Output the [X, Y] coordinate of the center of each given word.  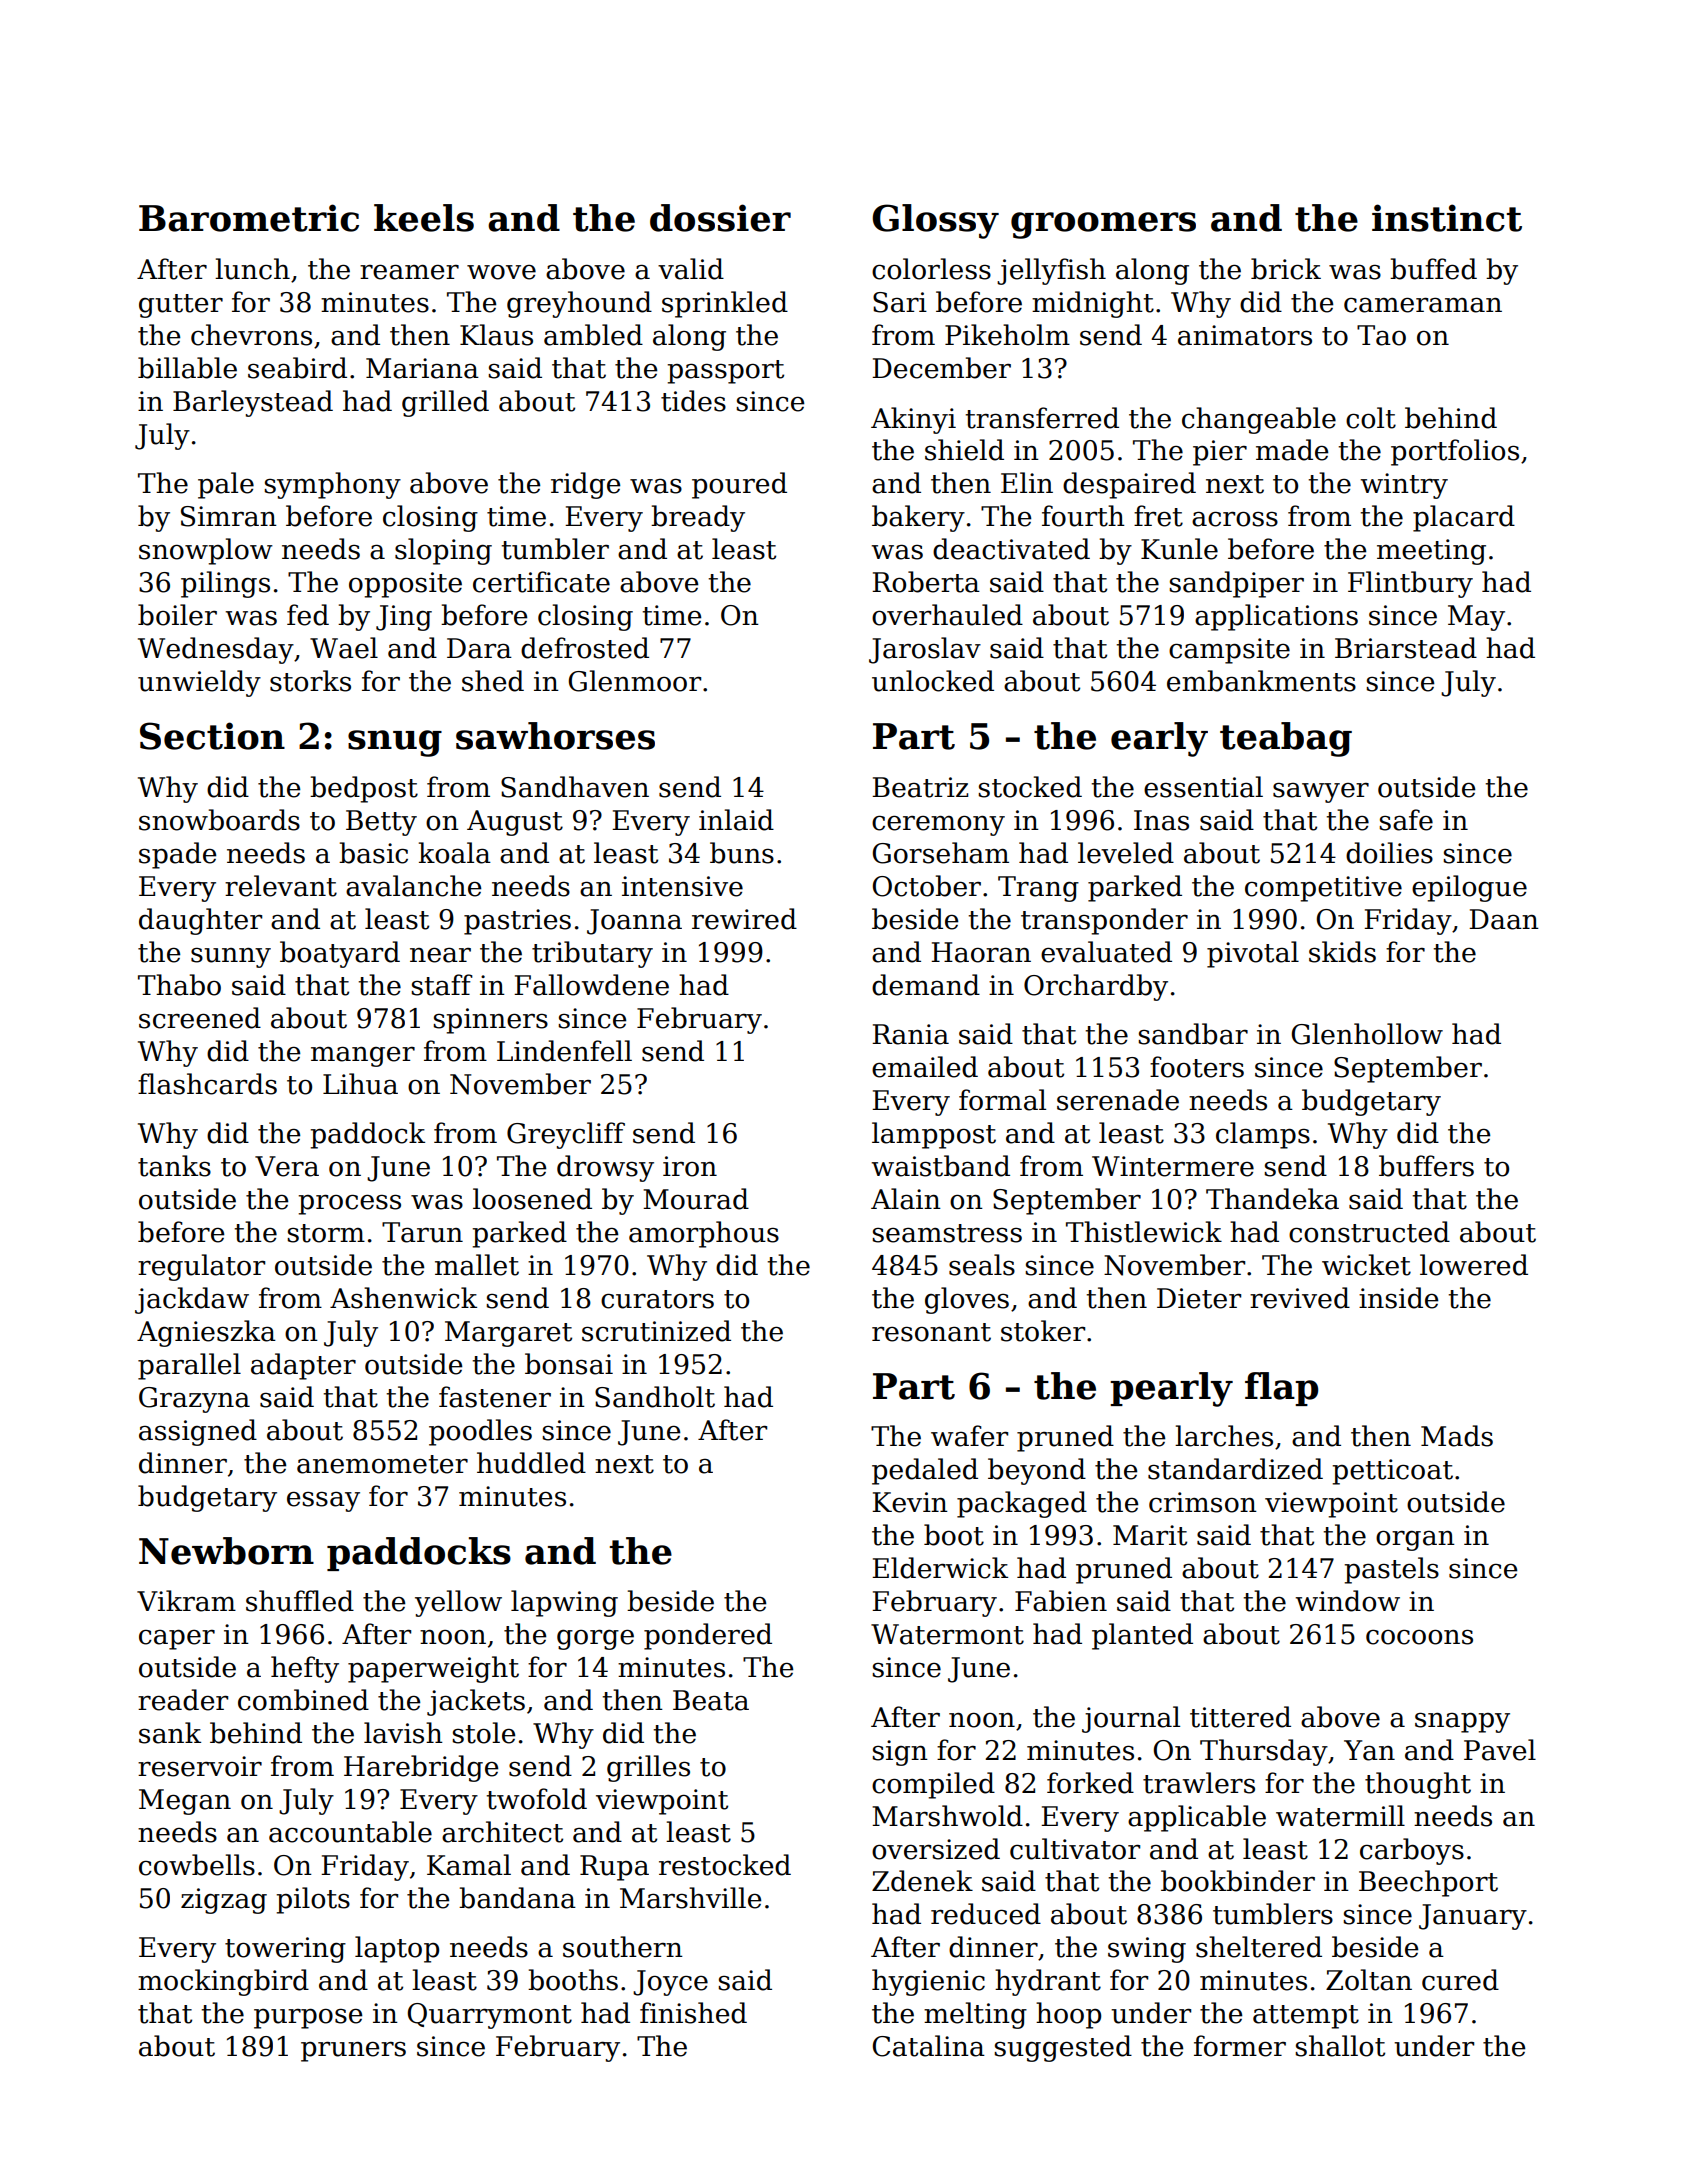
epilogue [1469, 888]
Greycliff [566, 1135]
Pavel [1500, 1750]
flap [1281, 1389]
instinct [1447, 218]
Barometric [249, 218]
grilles [648, 1768]
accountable [350, 1832]
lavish [403, 1733]
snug [395, 743]
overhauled [947, 615]
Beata [711, 1700]
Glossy [935, 221]
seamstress [947, 1233]
